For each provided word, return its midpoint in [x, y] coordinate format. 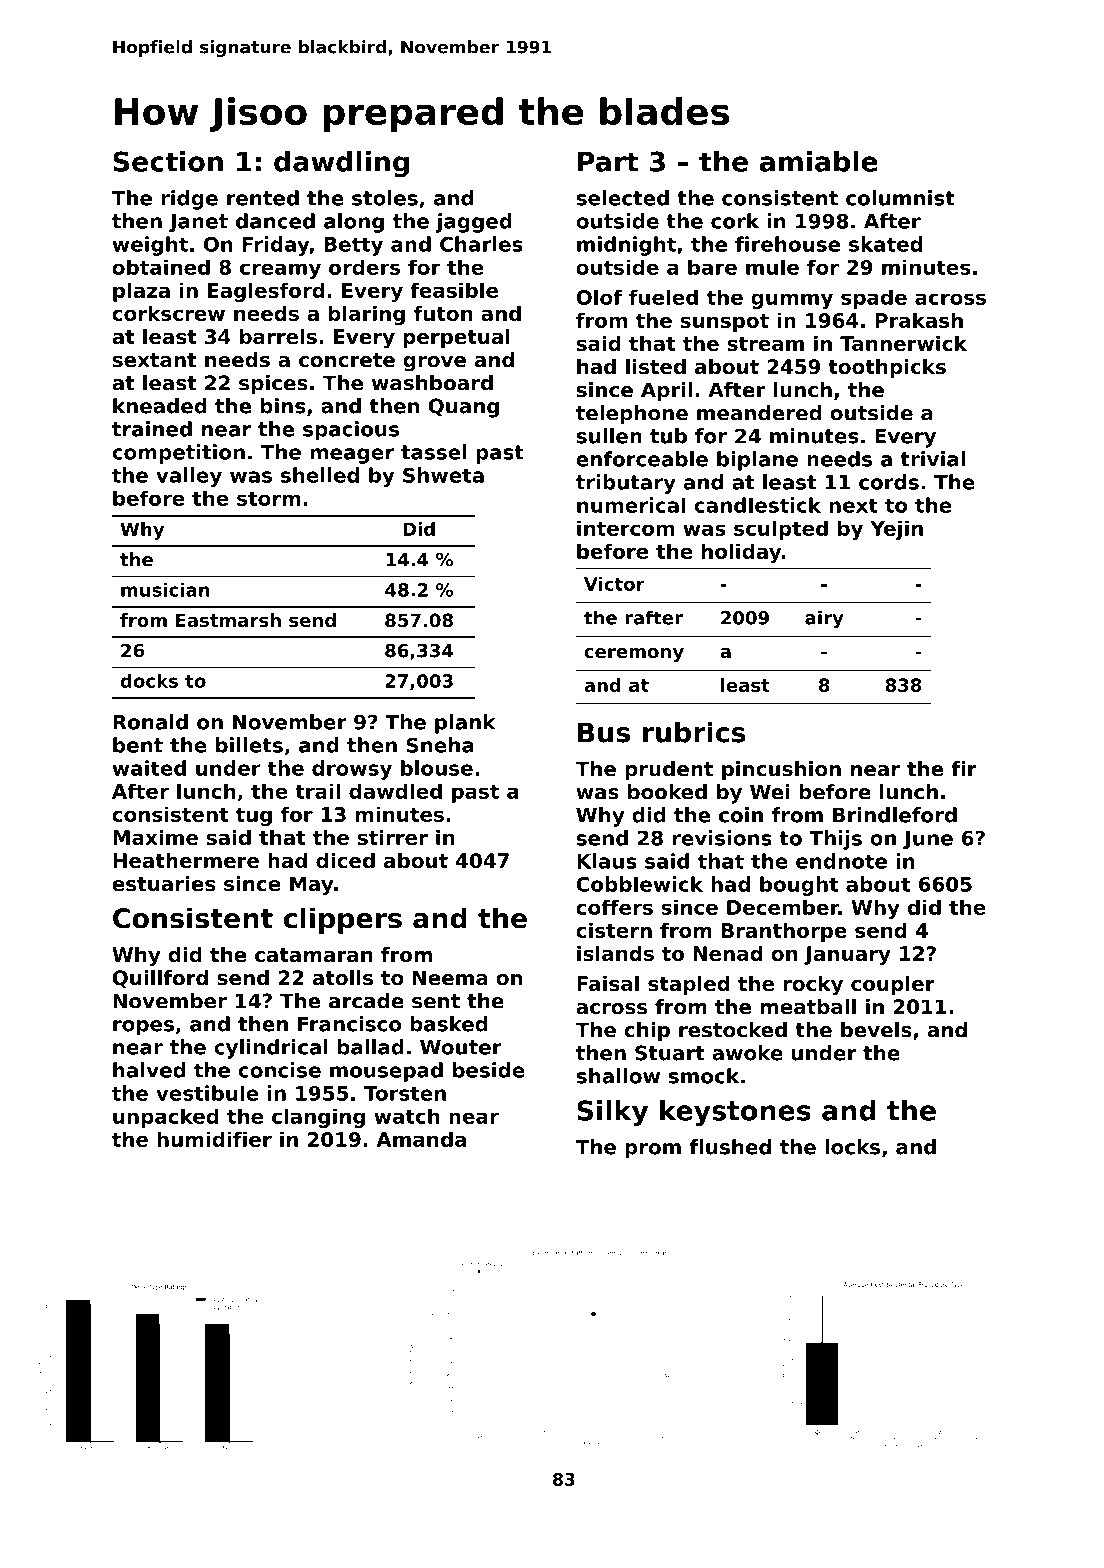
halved [149, 1070]
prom [653, 1151]
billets [249, 745]
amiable [819, 161]
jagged [474, 223]
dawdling [341, 164]
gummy [792, 301]
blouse [437, 768]
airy [824, 619]
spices [273, 385]
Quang [463, 408]
